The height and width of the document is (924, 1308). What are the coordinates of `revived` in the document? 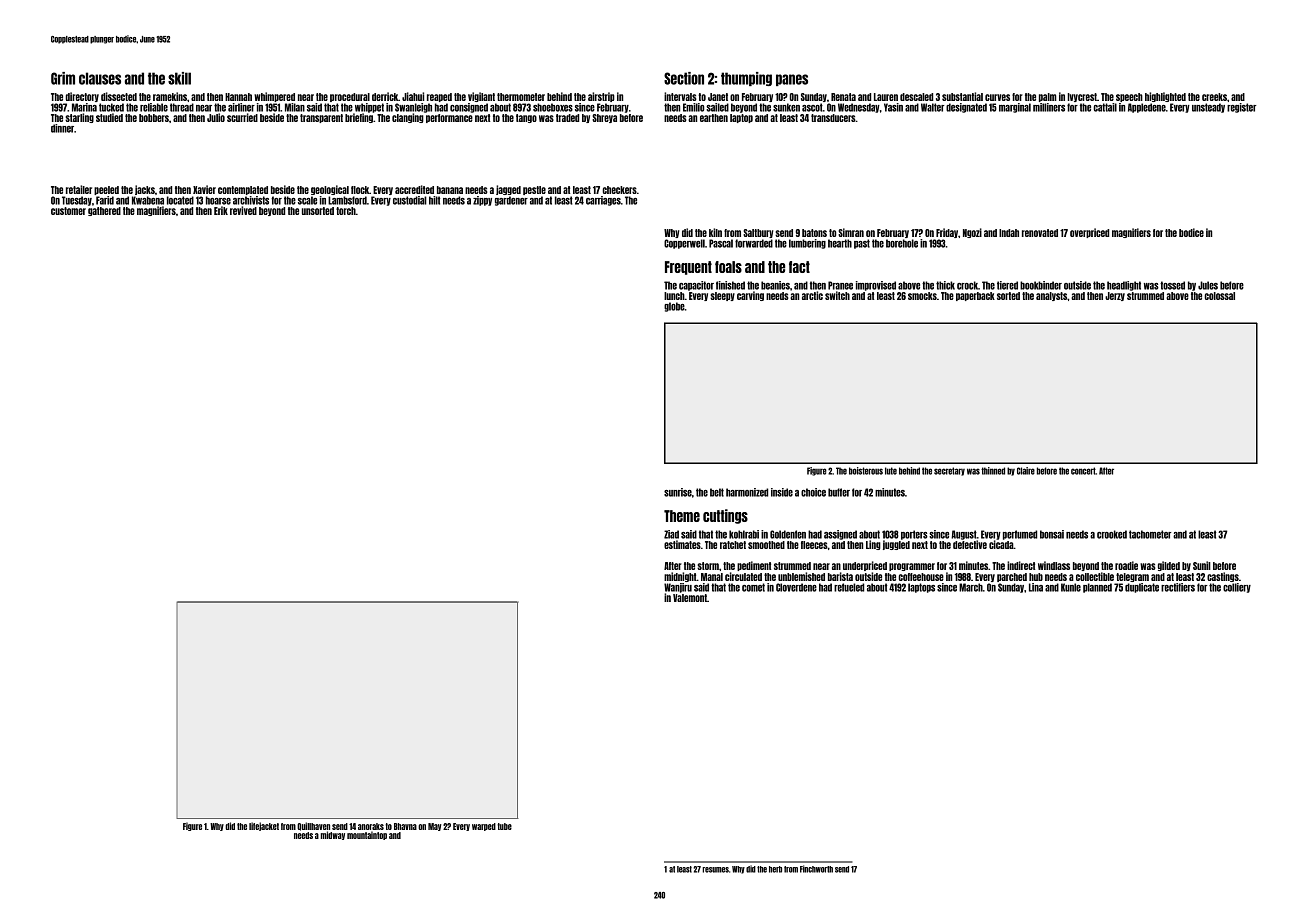 It's located at (243, 210).
